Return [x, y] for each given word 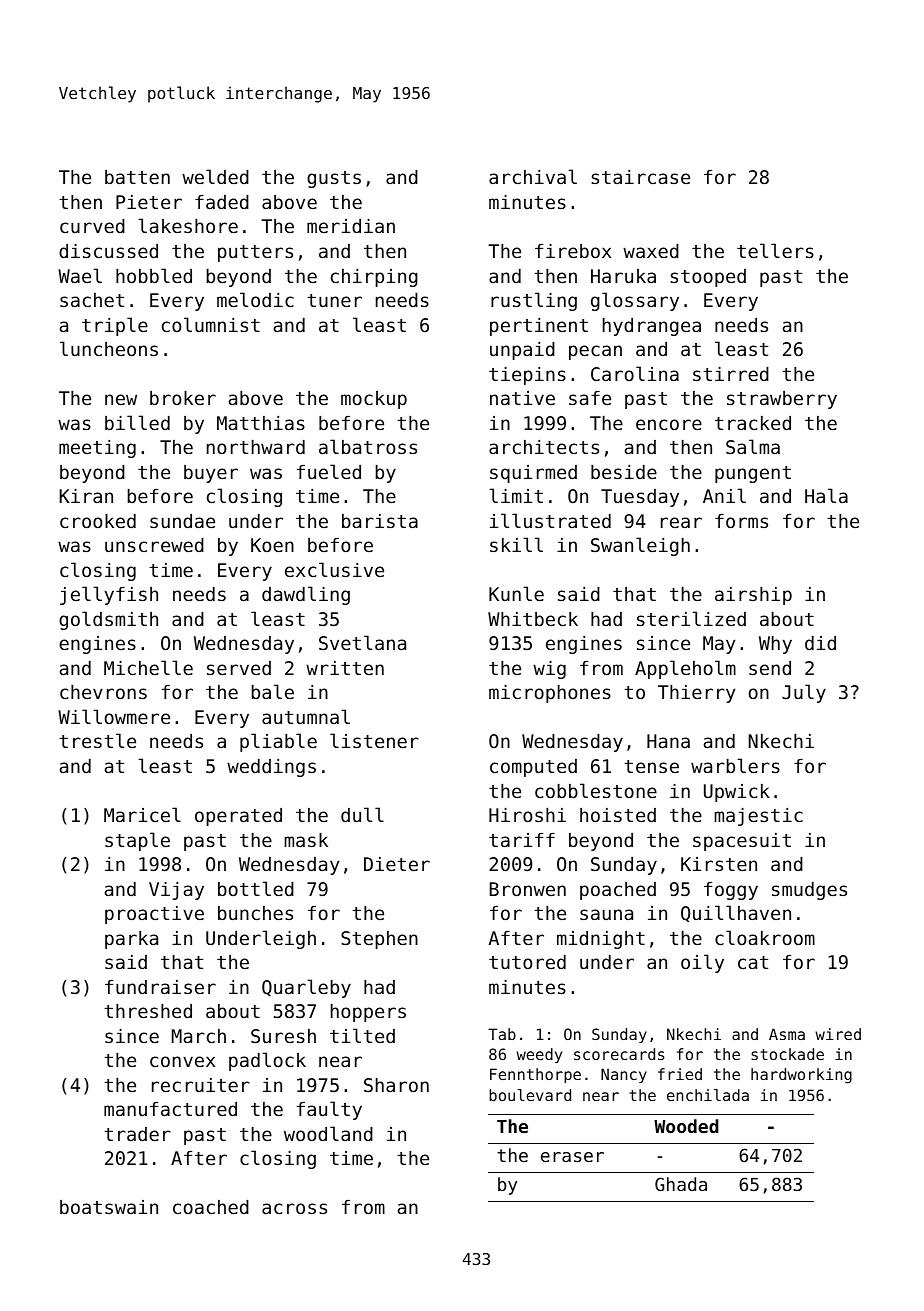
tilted [362, 1035]
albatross [368, 446]
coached [211, 1207]
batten [137, 177]
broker [183, 398]
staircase [640, 177]
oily [702, 963]
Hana [668, 741]
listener [374, 740]
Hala [826, 495]
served [239, 668]
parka [131, 940]
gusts [334, 179]
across [294, 1208]
